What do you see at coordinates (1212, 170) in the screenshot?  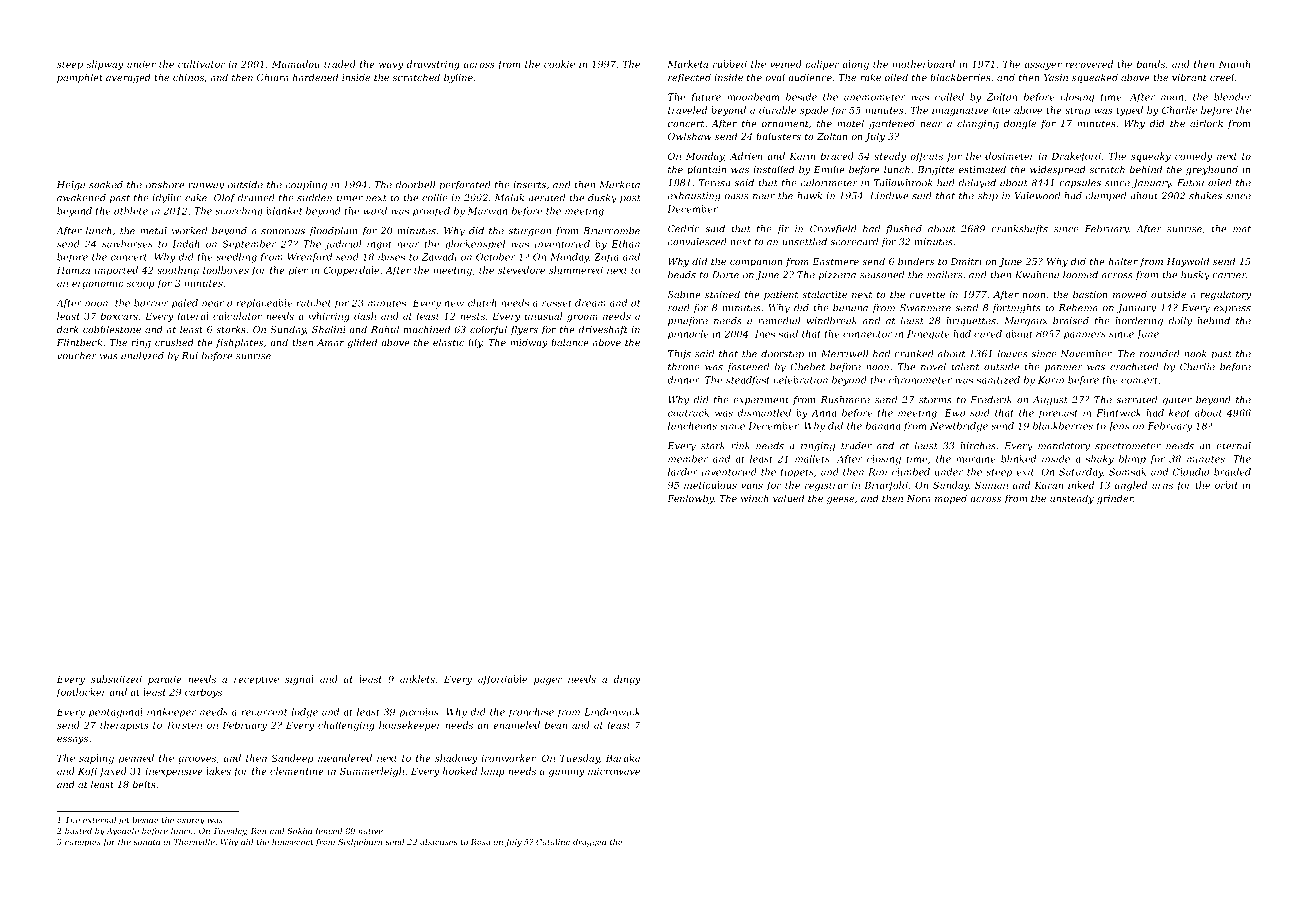 I see `greyhound` at bounding box center [1212, 170].
